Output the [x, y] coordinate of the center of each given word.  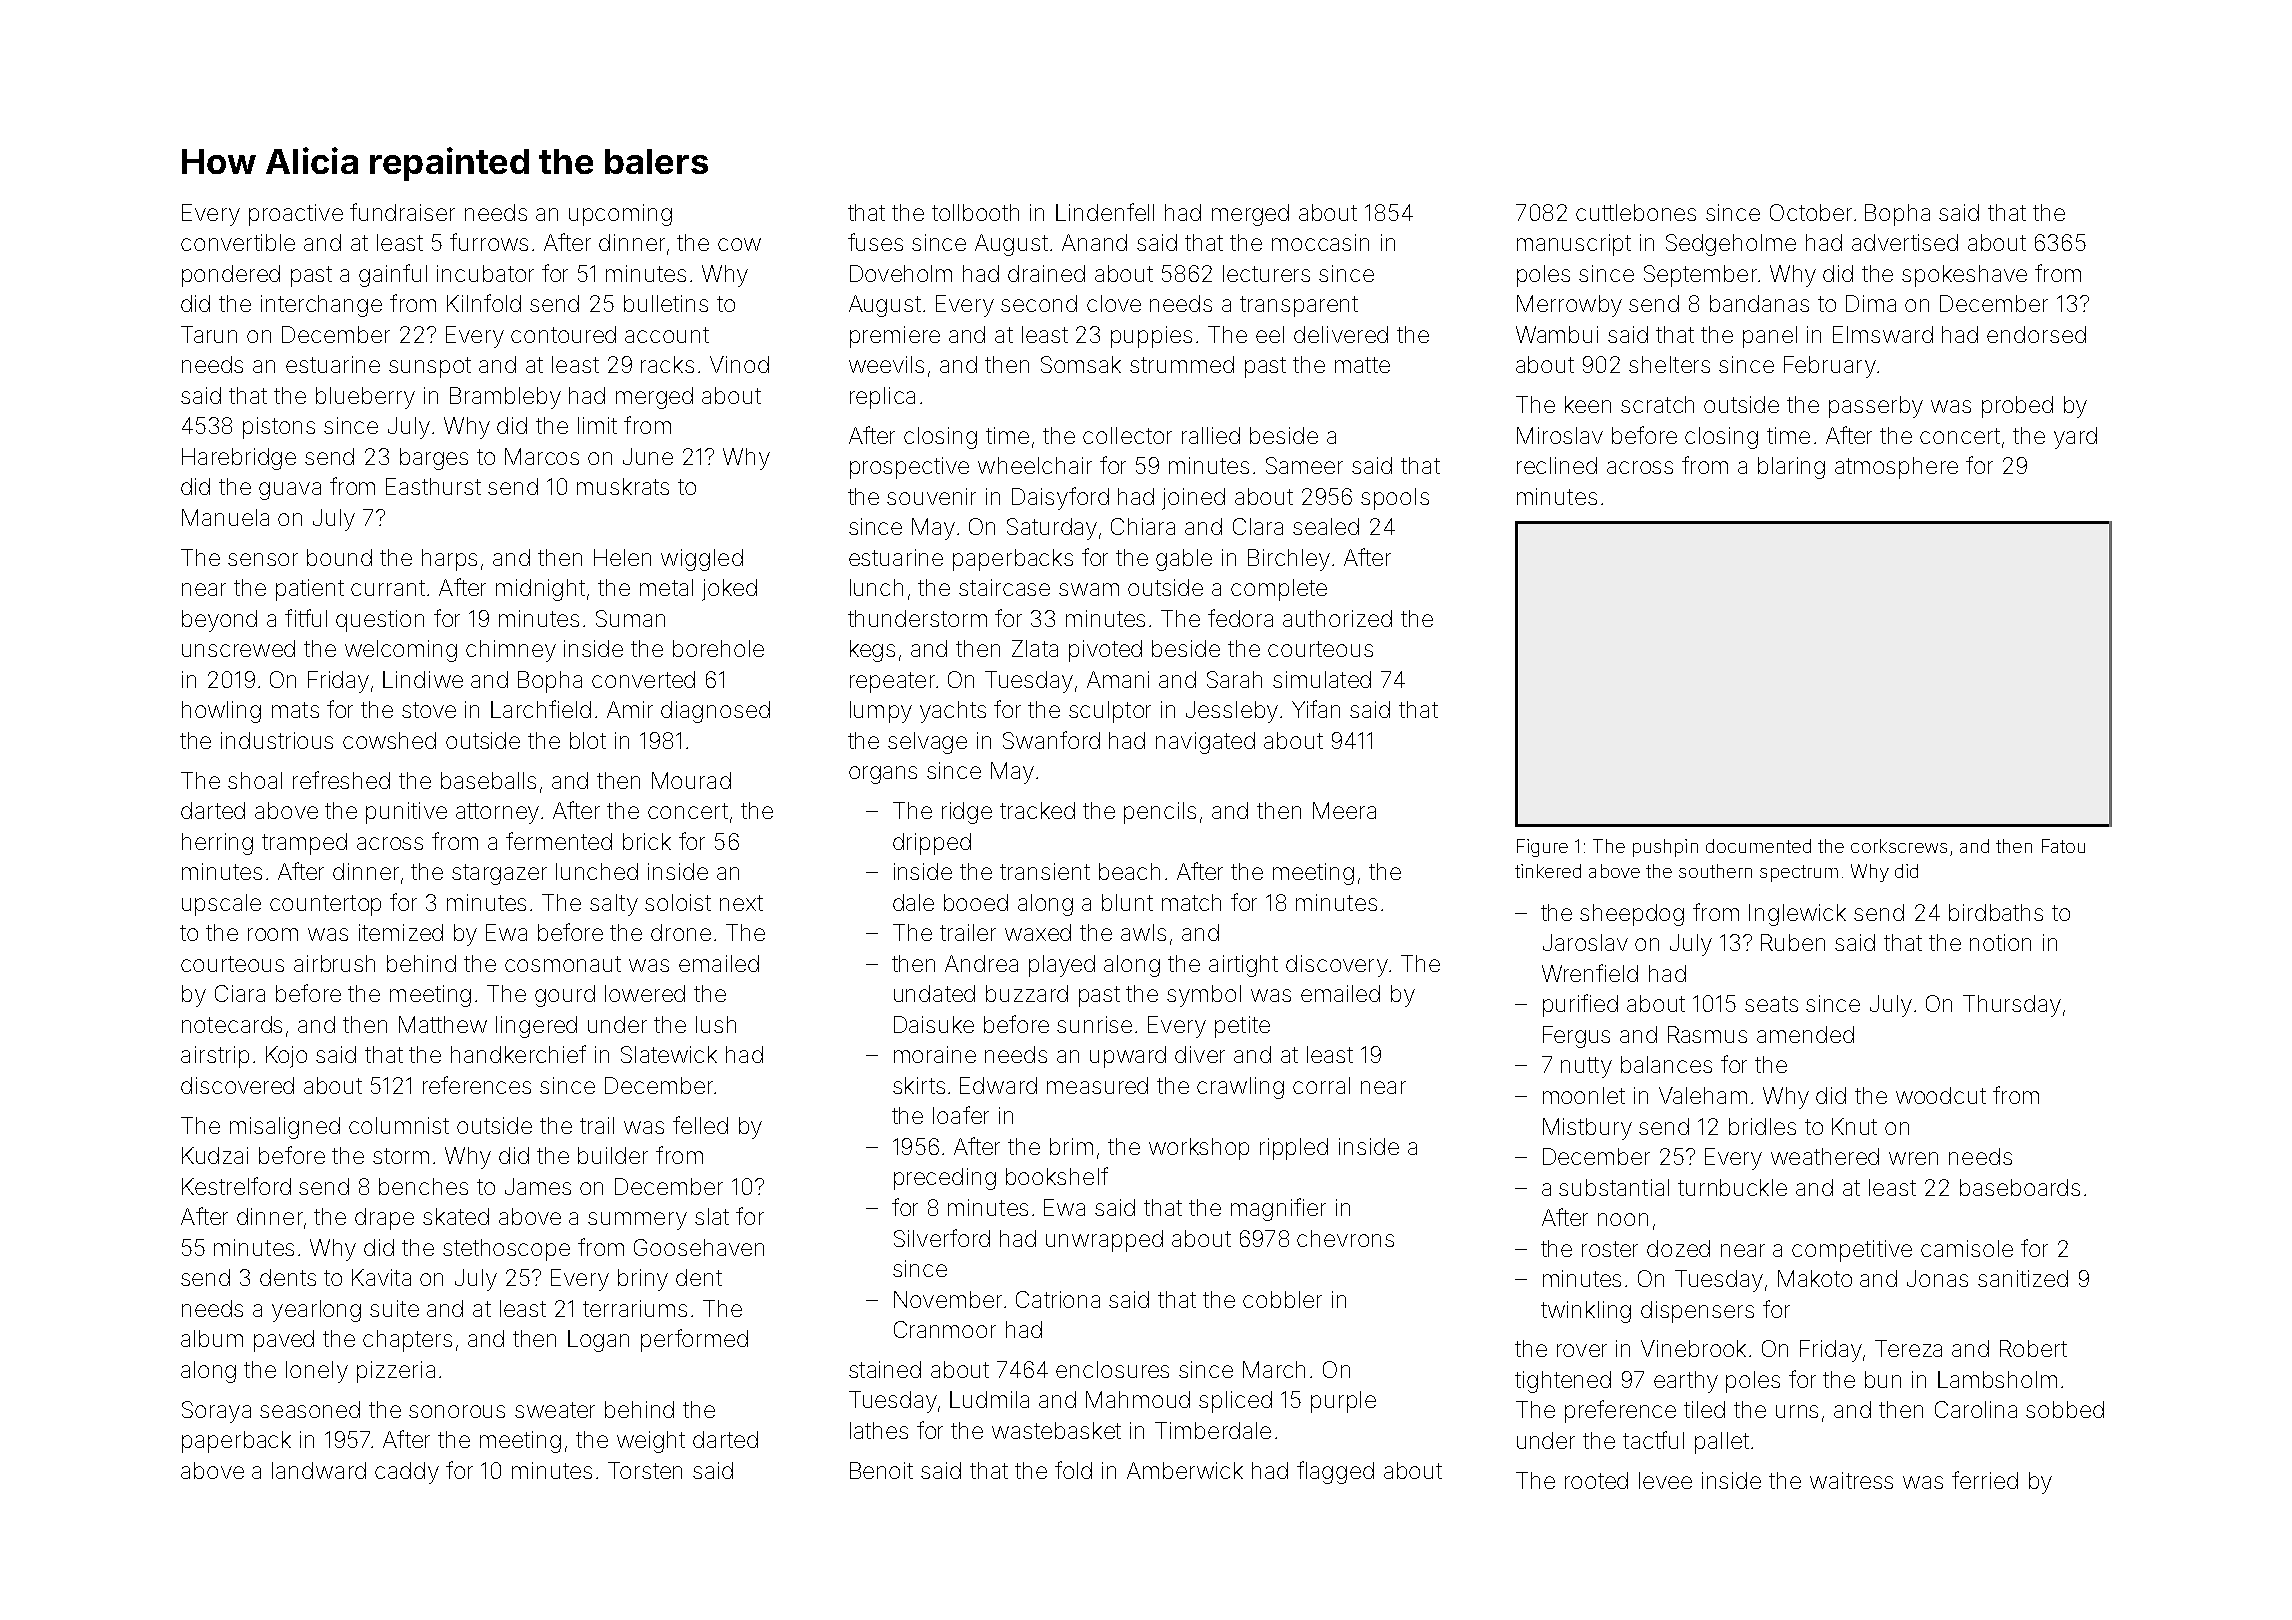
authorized [1337, 618]
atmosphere [1896, 468]
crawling [1240, 1088]
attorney [497, 813]
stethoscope [506, 1250]
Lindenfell [1105, 212]
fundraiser [402, 212]
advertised [1905, 242]
